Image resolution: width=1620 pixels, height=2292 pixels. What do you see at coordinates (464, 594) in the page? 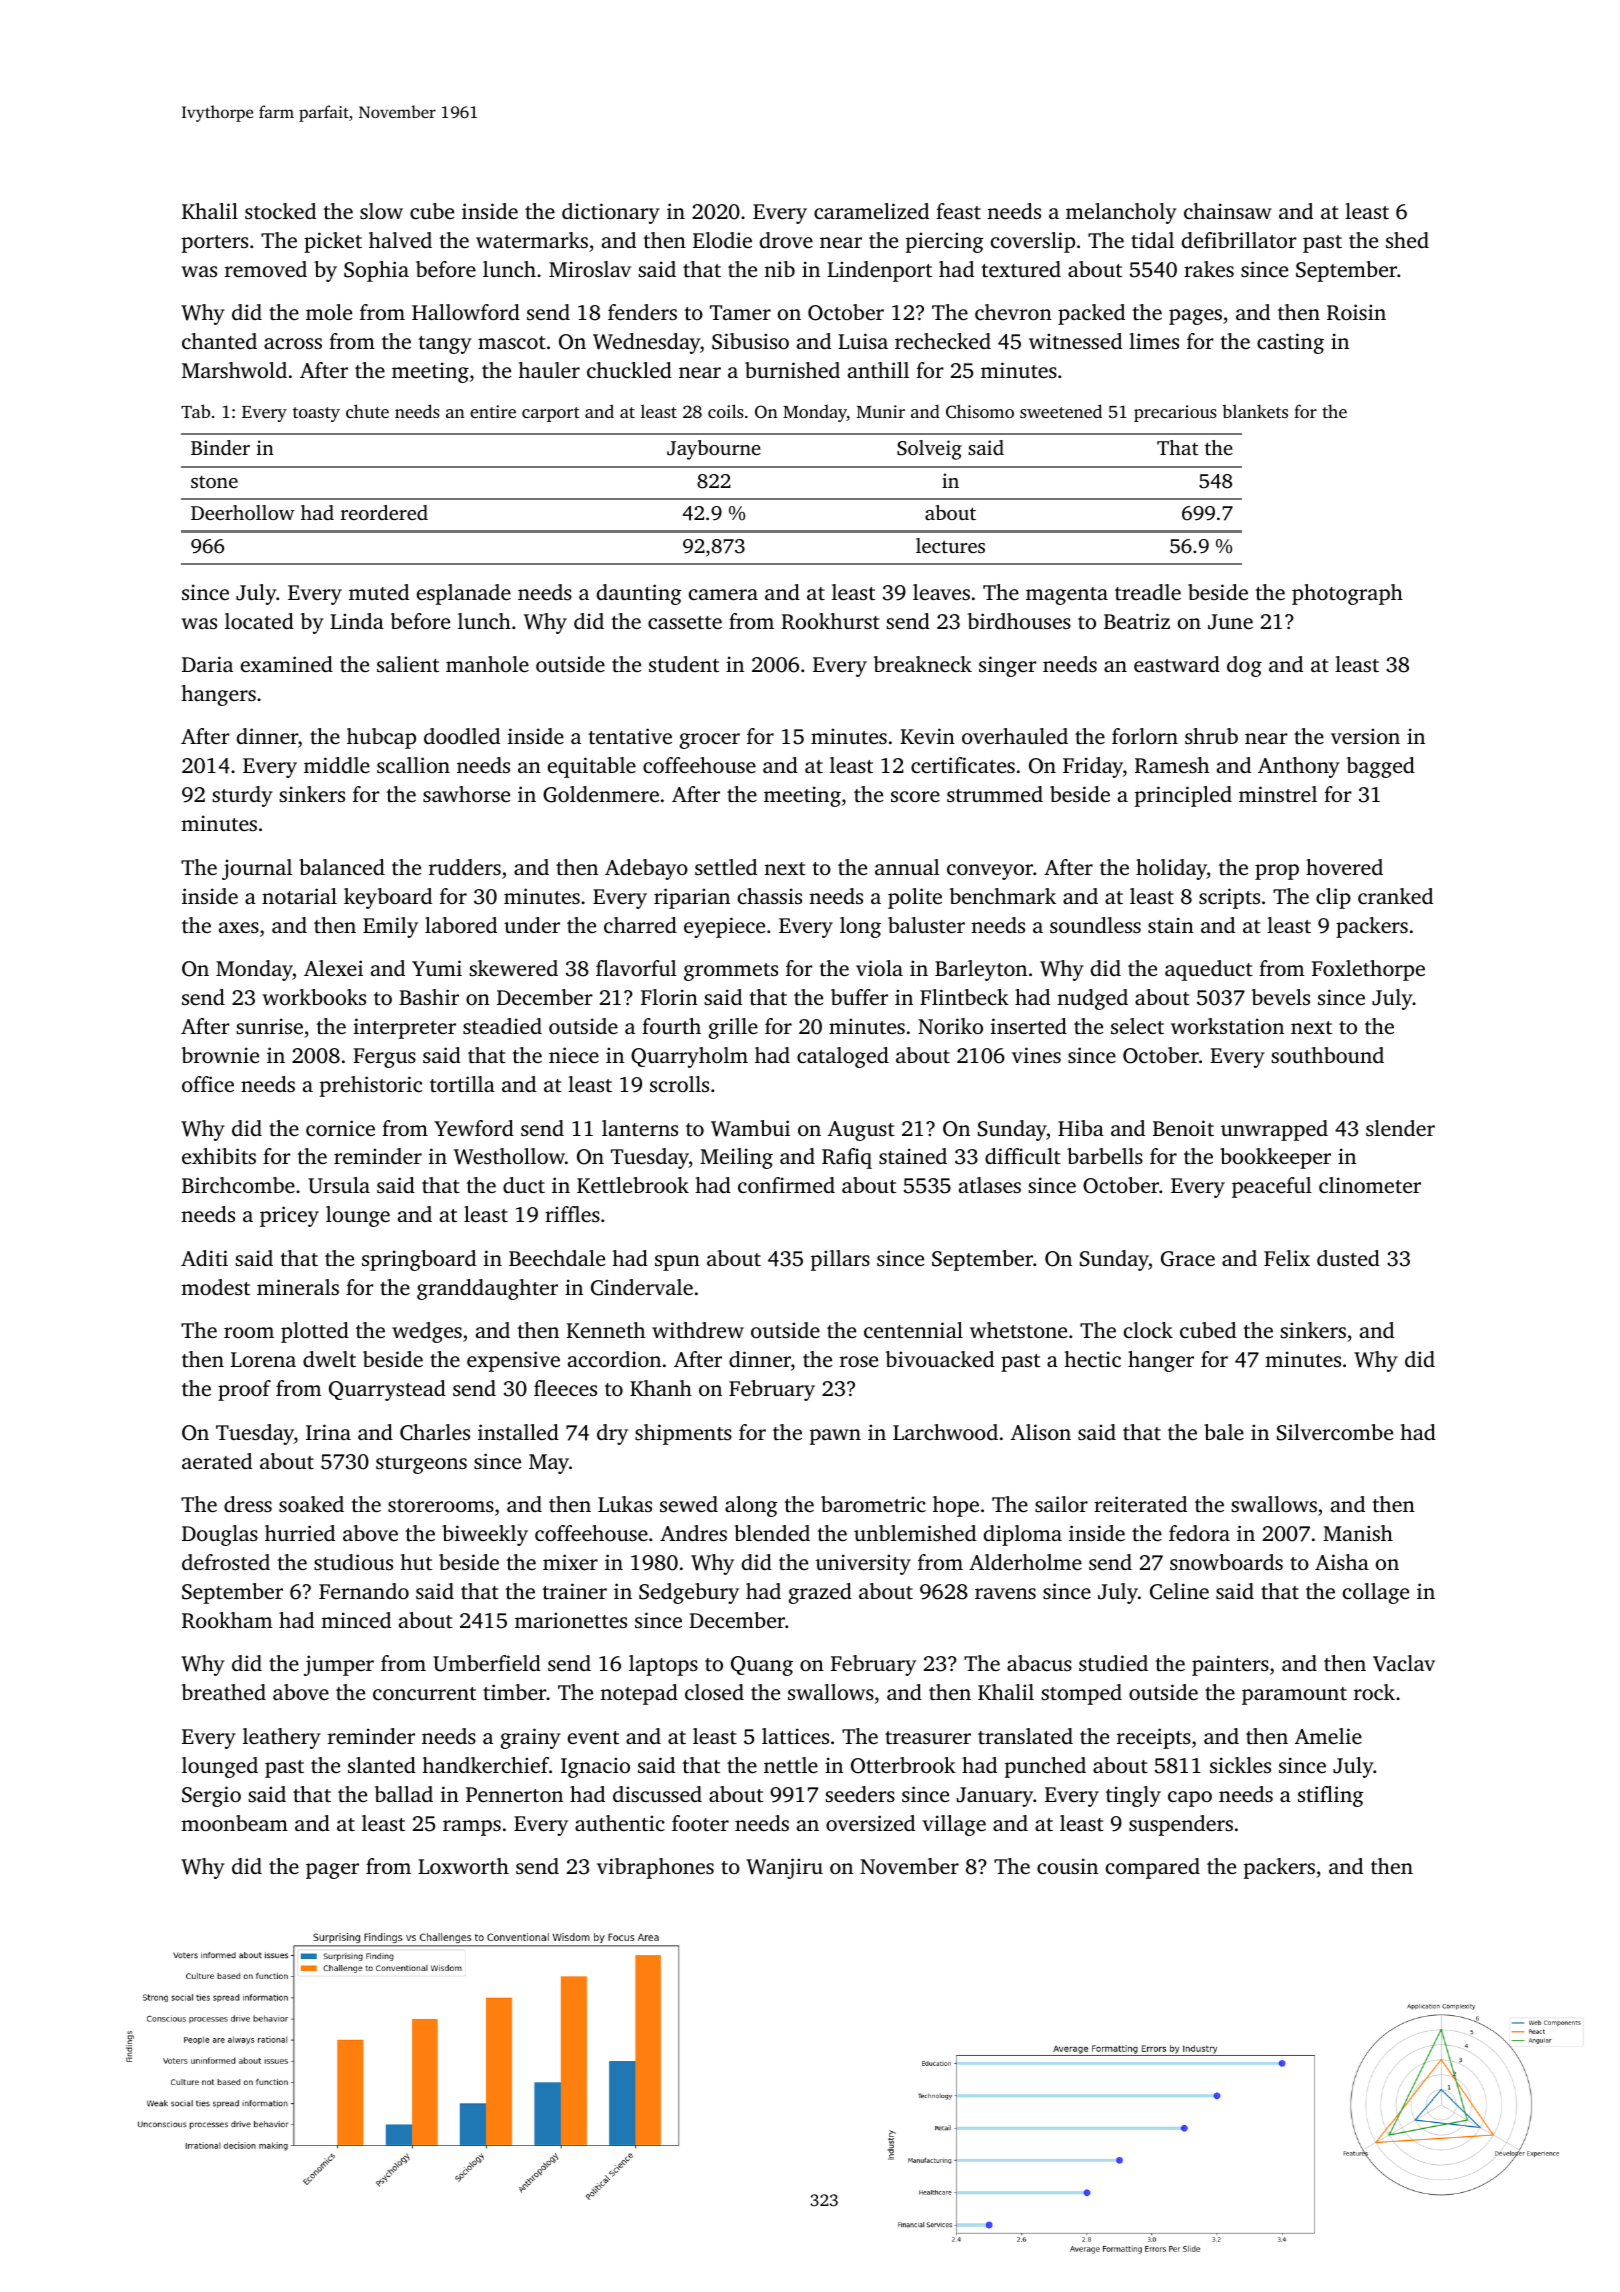
I see `esplanade` at bounding box center [464, 594].
